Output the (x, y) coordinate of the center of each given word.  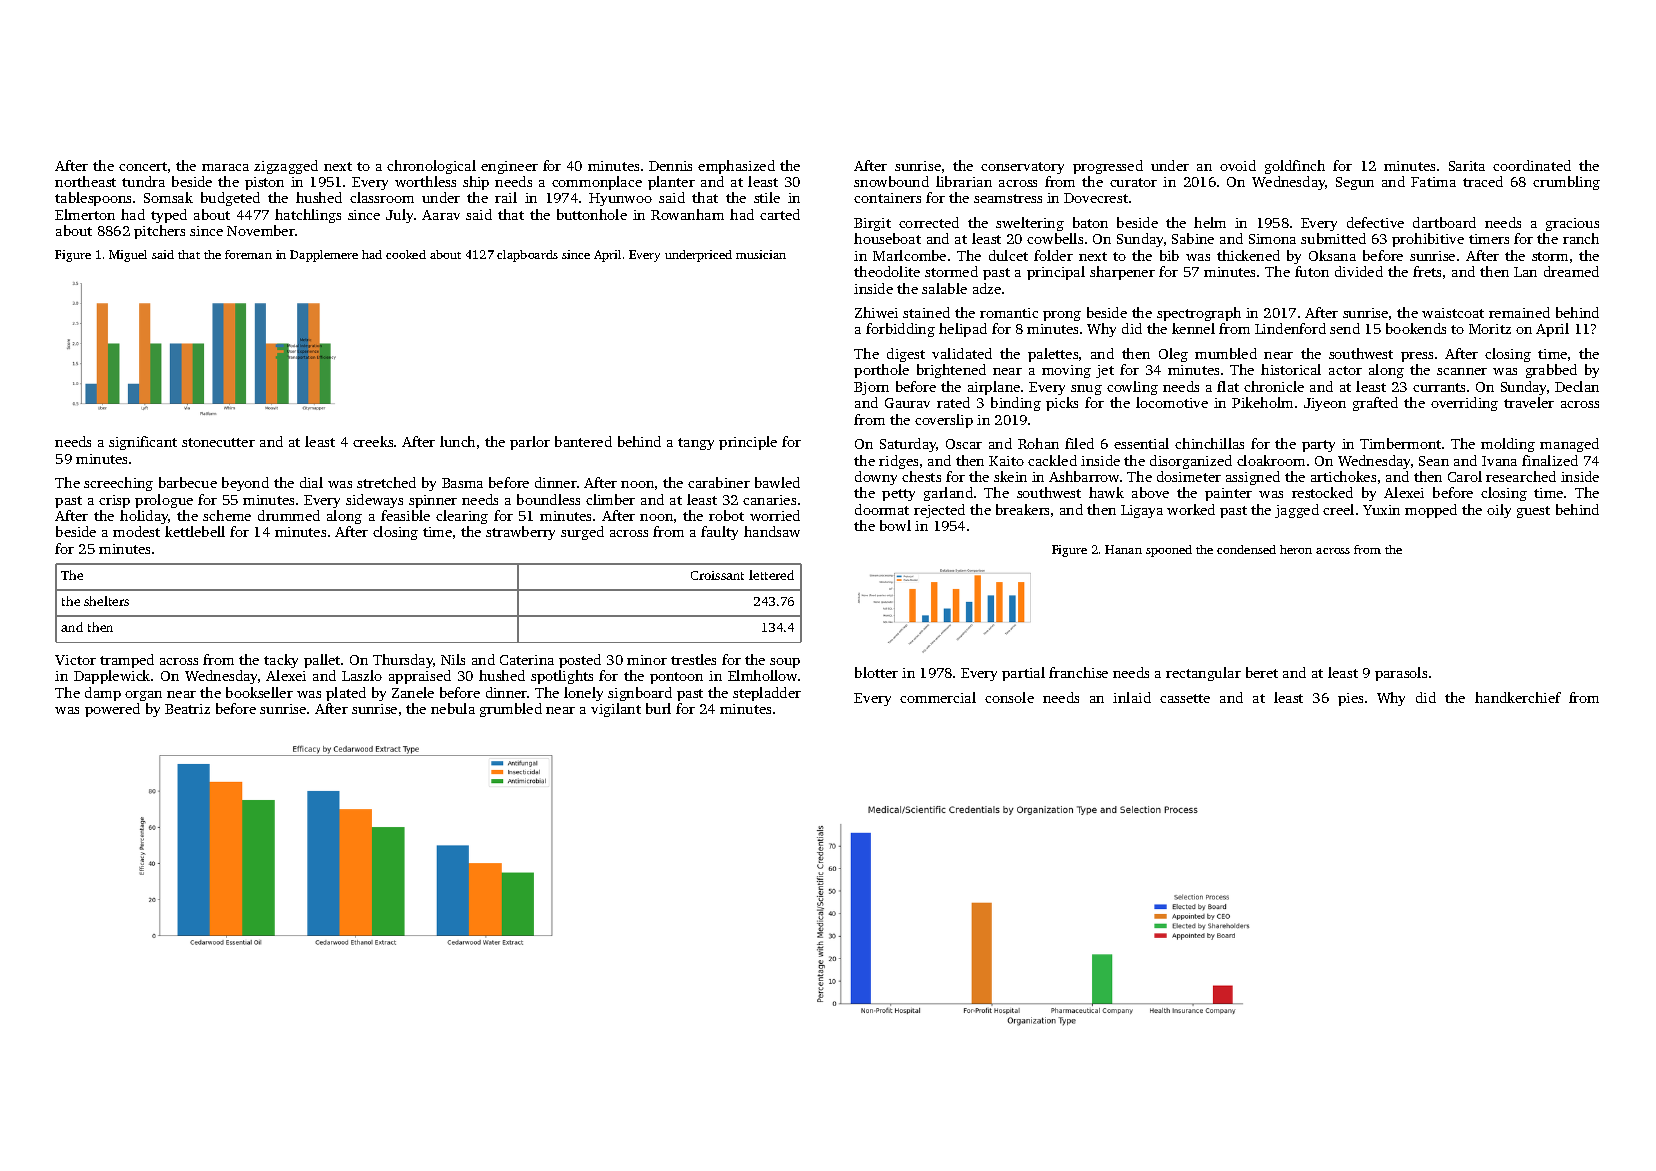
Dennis (670, 166)
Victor (75, 660)
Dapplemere (324, 256)
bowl (895, 525)
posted (580, 661)
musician (761, 254)
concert (143, 166)
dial (311, 482)
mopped (1431, 511)
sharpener (1122, 273)
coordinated (1532, 165)
